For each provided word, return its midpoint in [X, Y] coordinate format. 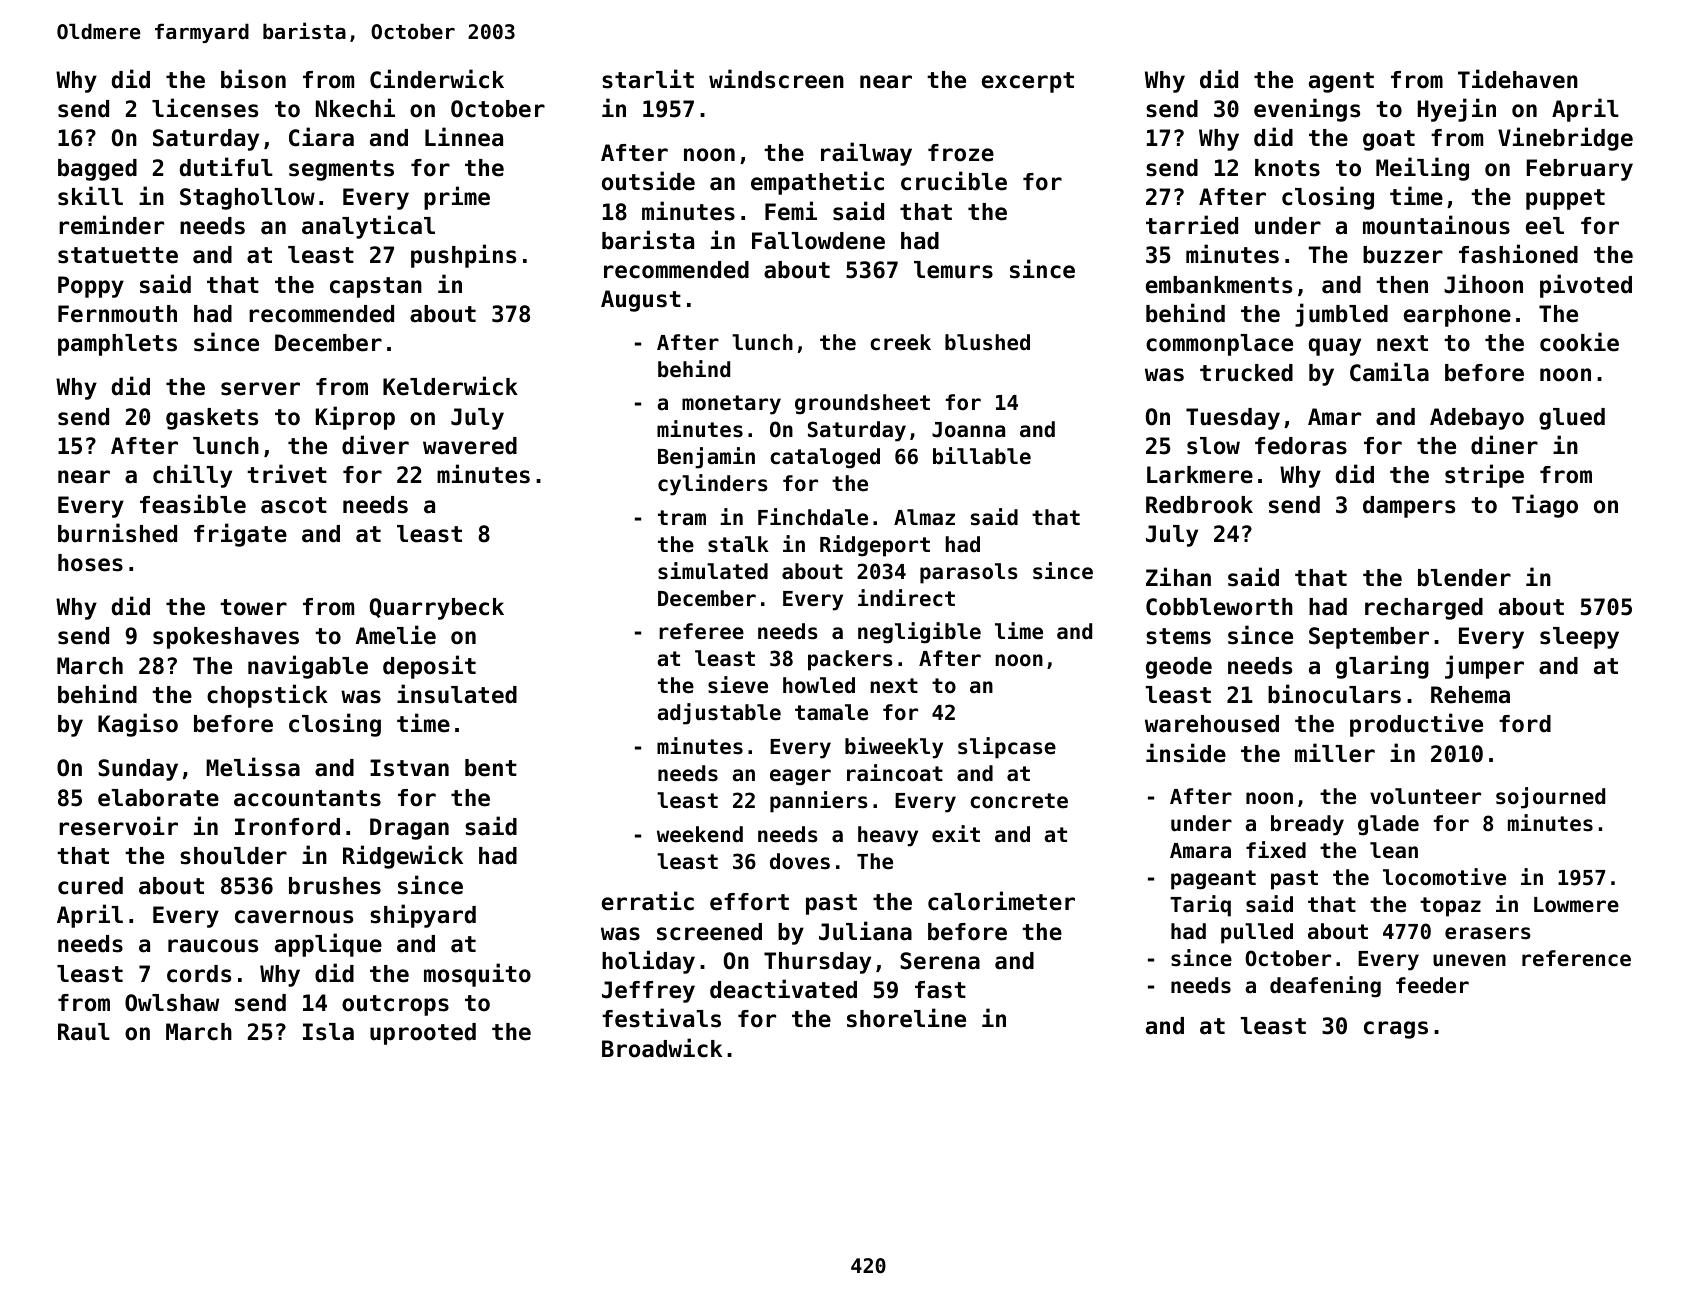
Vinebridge [1565, 139]
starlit [648, 79]
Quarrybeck [437, 609]
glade [1388, 825]
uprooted [423, 1034]
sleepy [1579, 638]
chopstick [267, 696]
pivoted [1586, 286]
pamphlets [117, 345]
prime [457, 198]
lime [1019, 631]
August [641, 301]
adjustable [719, 714]
